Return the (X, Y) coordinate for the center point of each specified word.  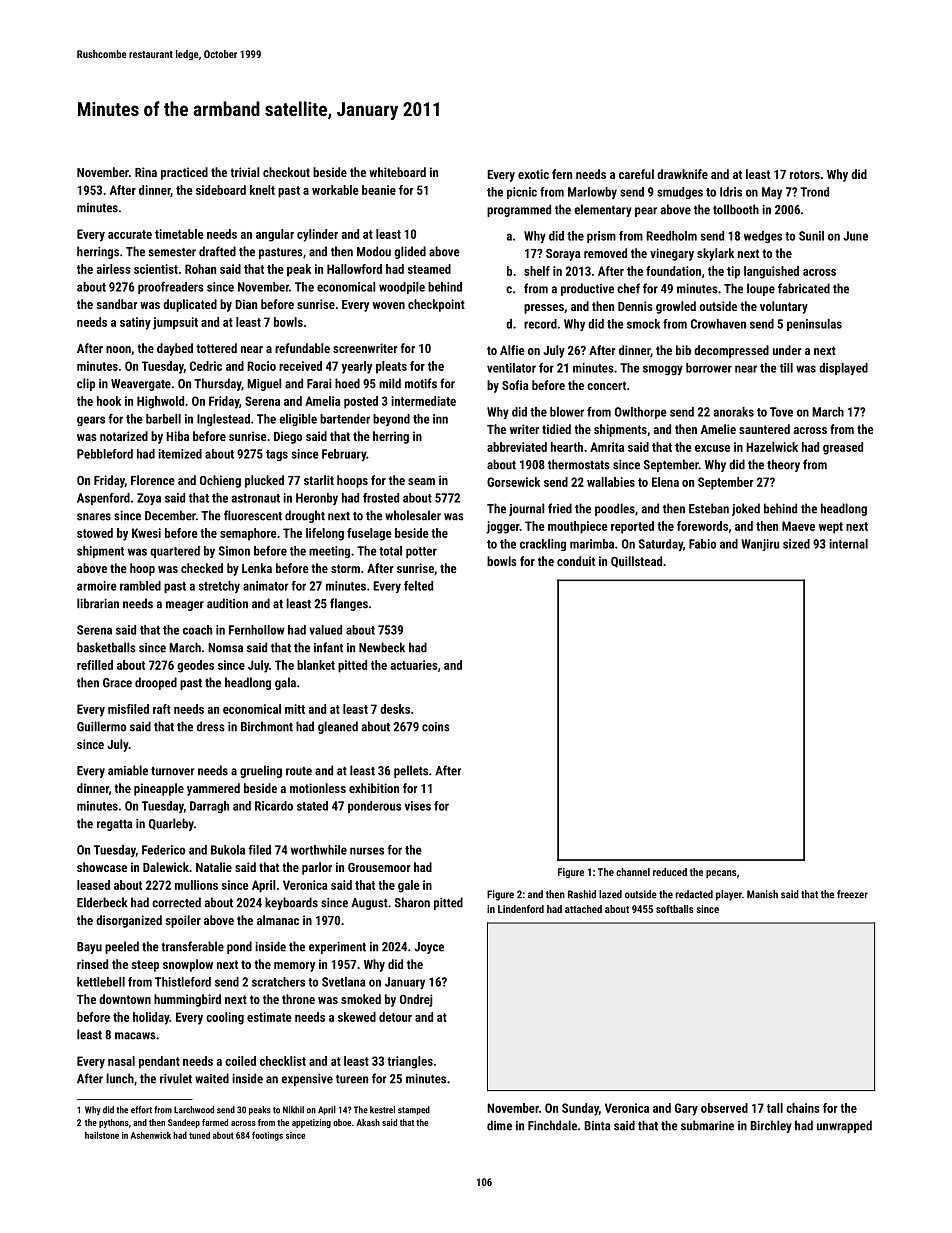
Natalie (214, 867)
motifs (421, 383)
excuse (712, 448)
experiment (337, 948)
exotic (533, 174)
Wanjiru (760, 545)
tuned (199, 1135)
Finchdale (552, 1125)
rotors (805, 174)
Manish (762, 894)
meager (185, 606)
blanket (316, 665)
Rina (146, 172)
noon (118, 349)
